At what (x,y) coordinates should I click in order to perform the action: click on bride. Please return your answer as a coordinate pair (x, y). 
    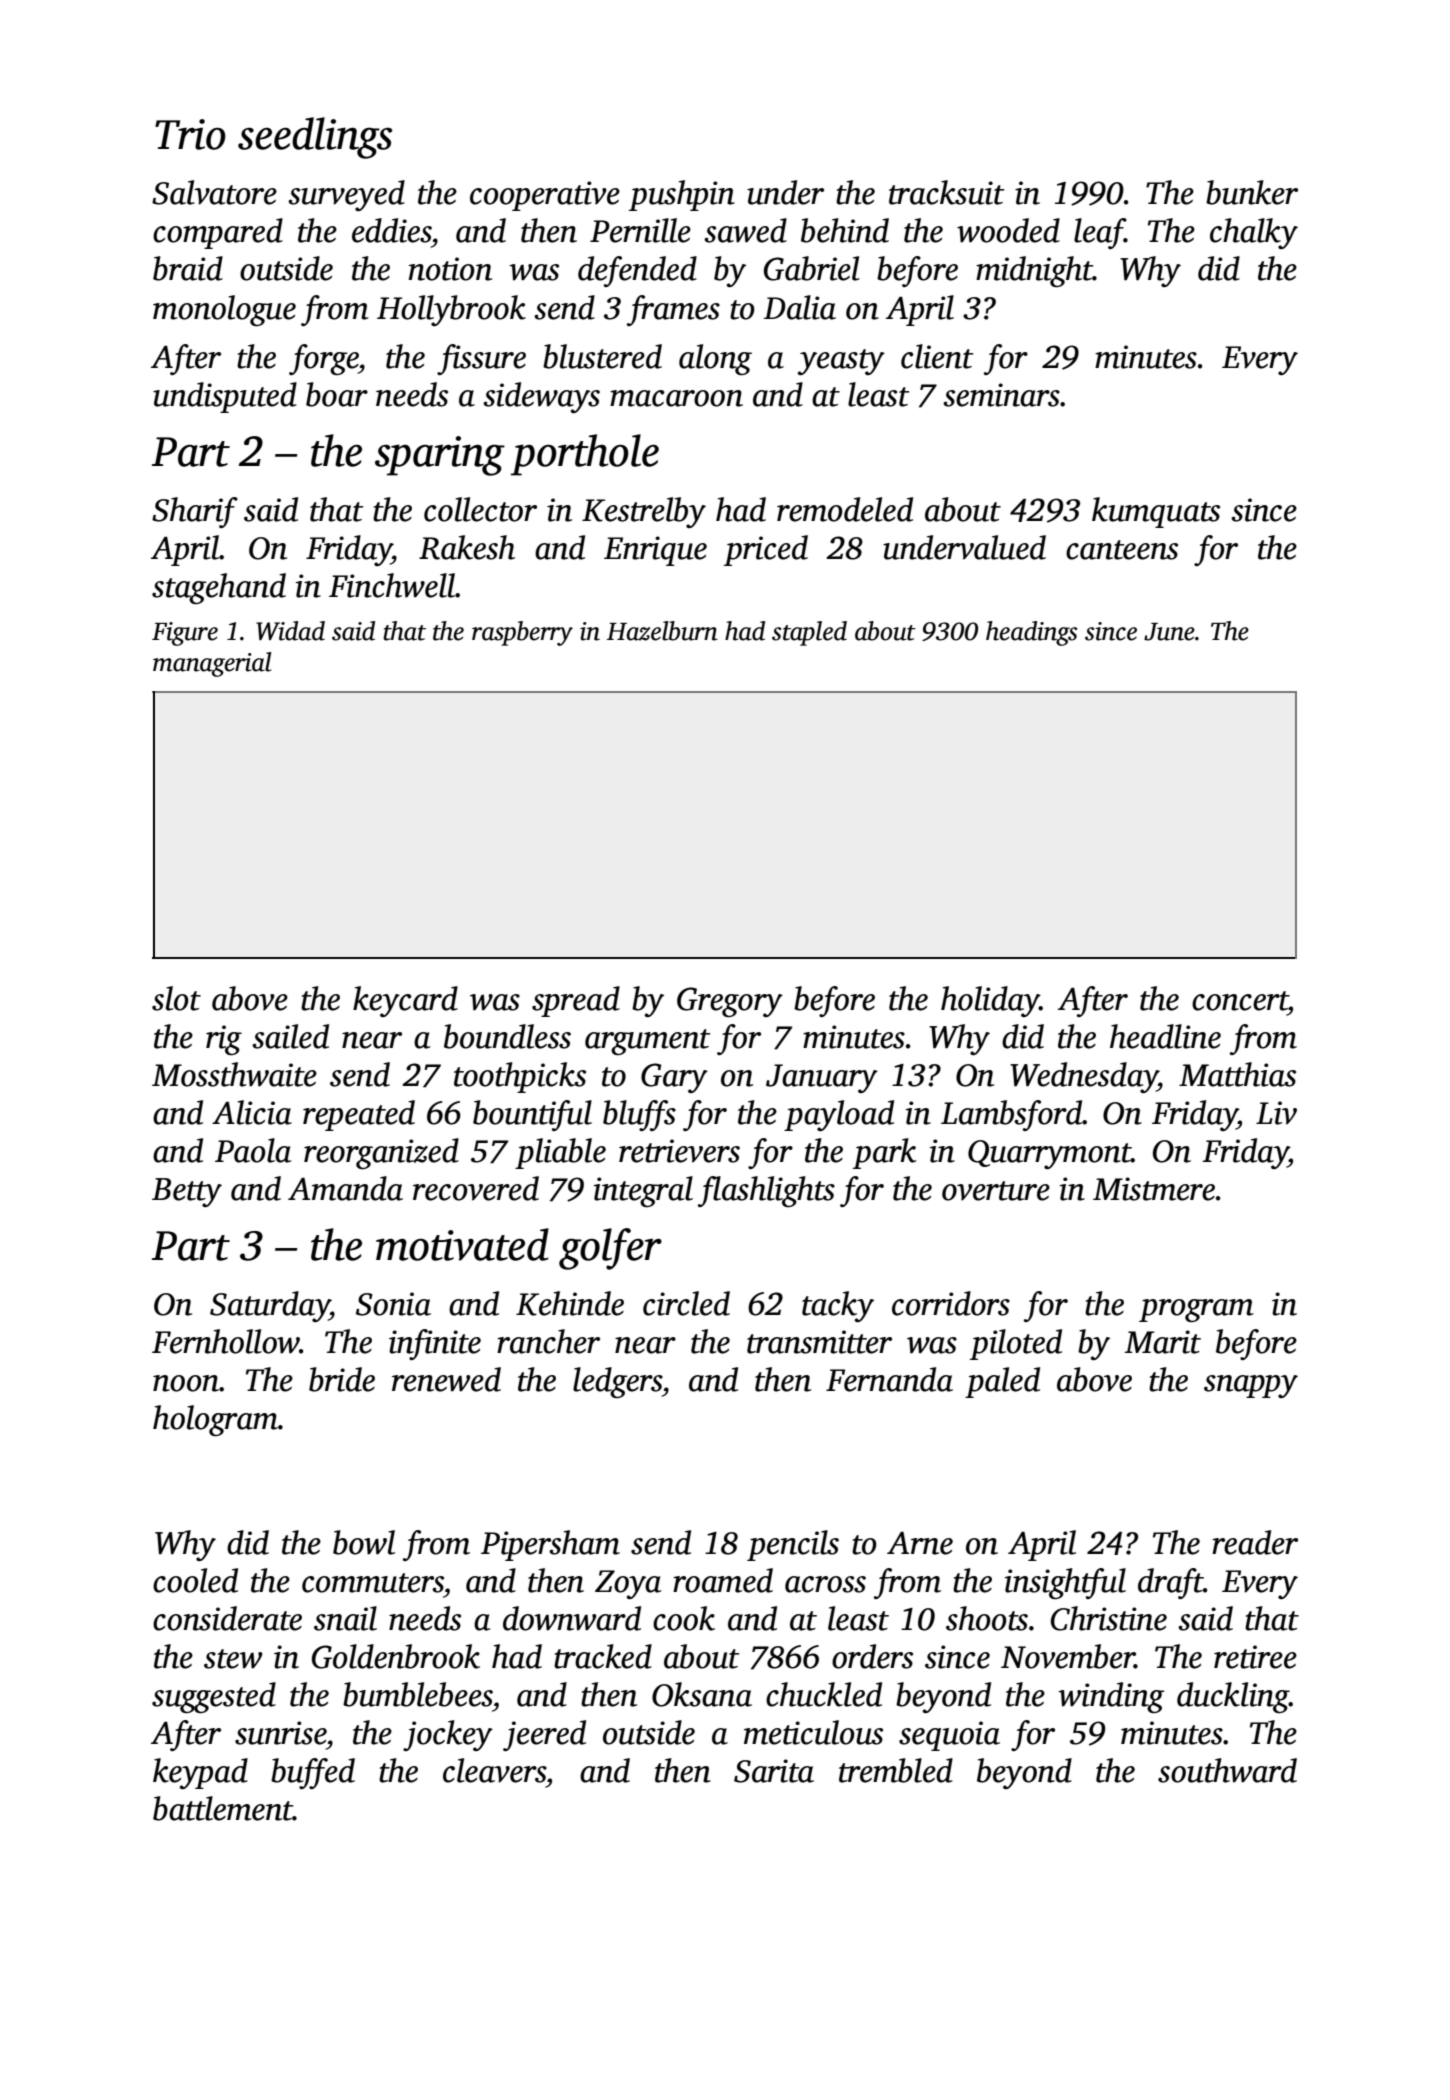
    Looking at the image, I should click on (342, 1379).
